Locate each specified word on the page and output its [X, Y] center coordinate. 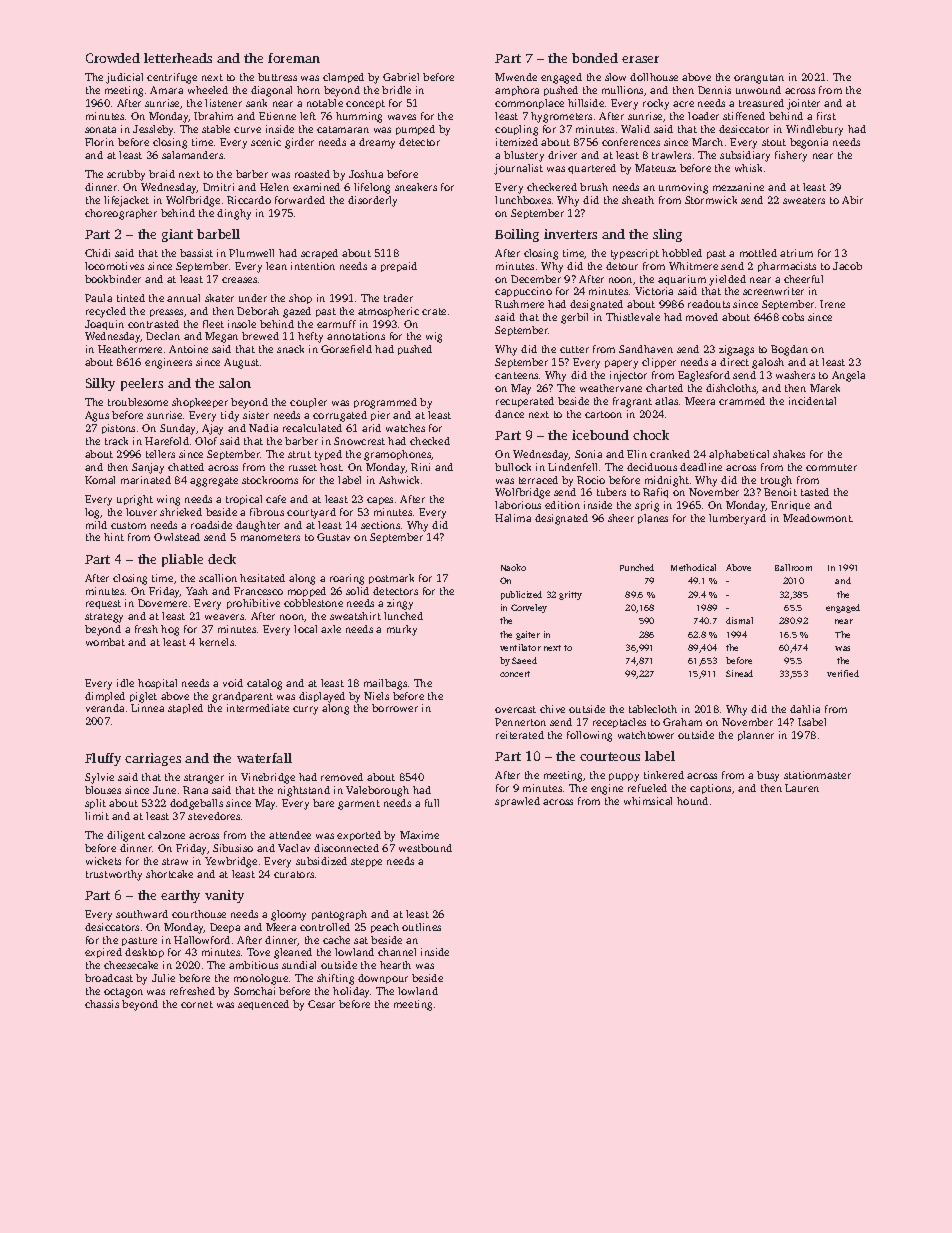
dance [509, 414]
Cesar [321, 1004]
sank [256, 103]
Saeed [524, 660]
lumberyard [737, 519]
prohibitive [253, 604]
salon [235, 383]
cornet [197, 1004]
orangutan [759, 79]
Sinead [739, 673]
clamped [343, 78]
